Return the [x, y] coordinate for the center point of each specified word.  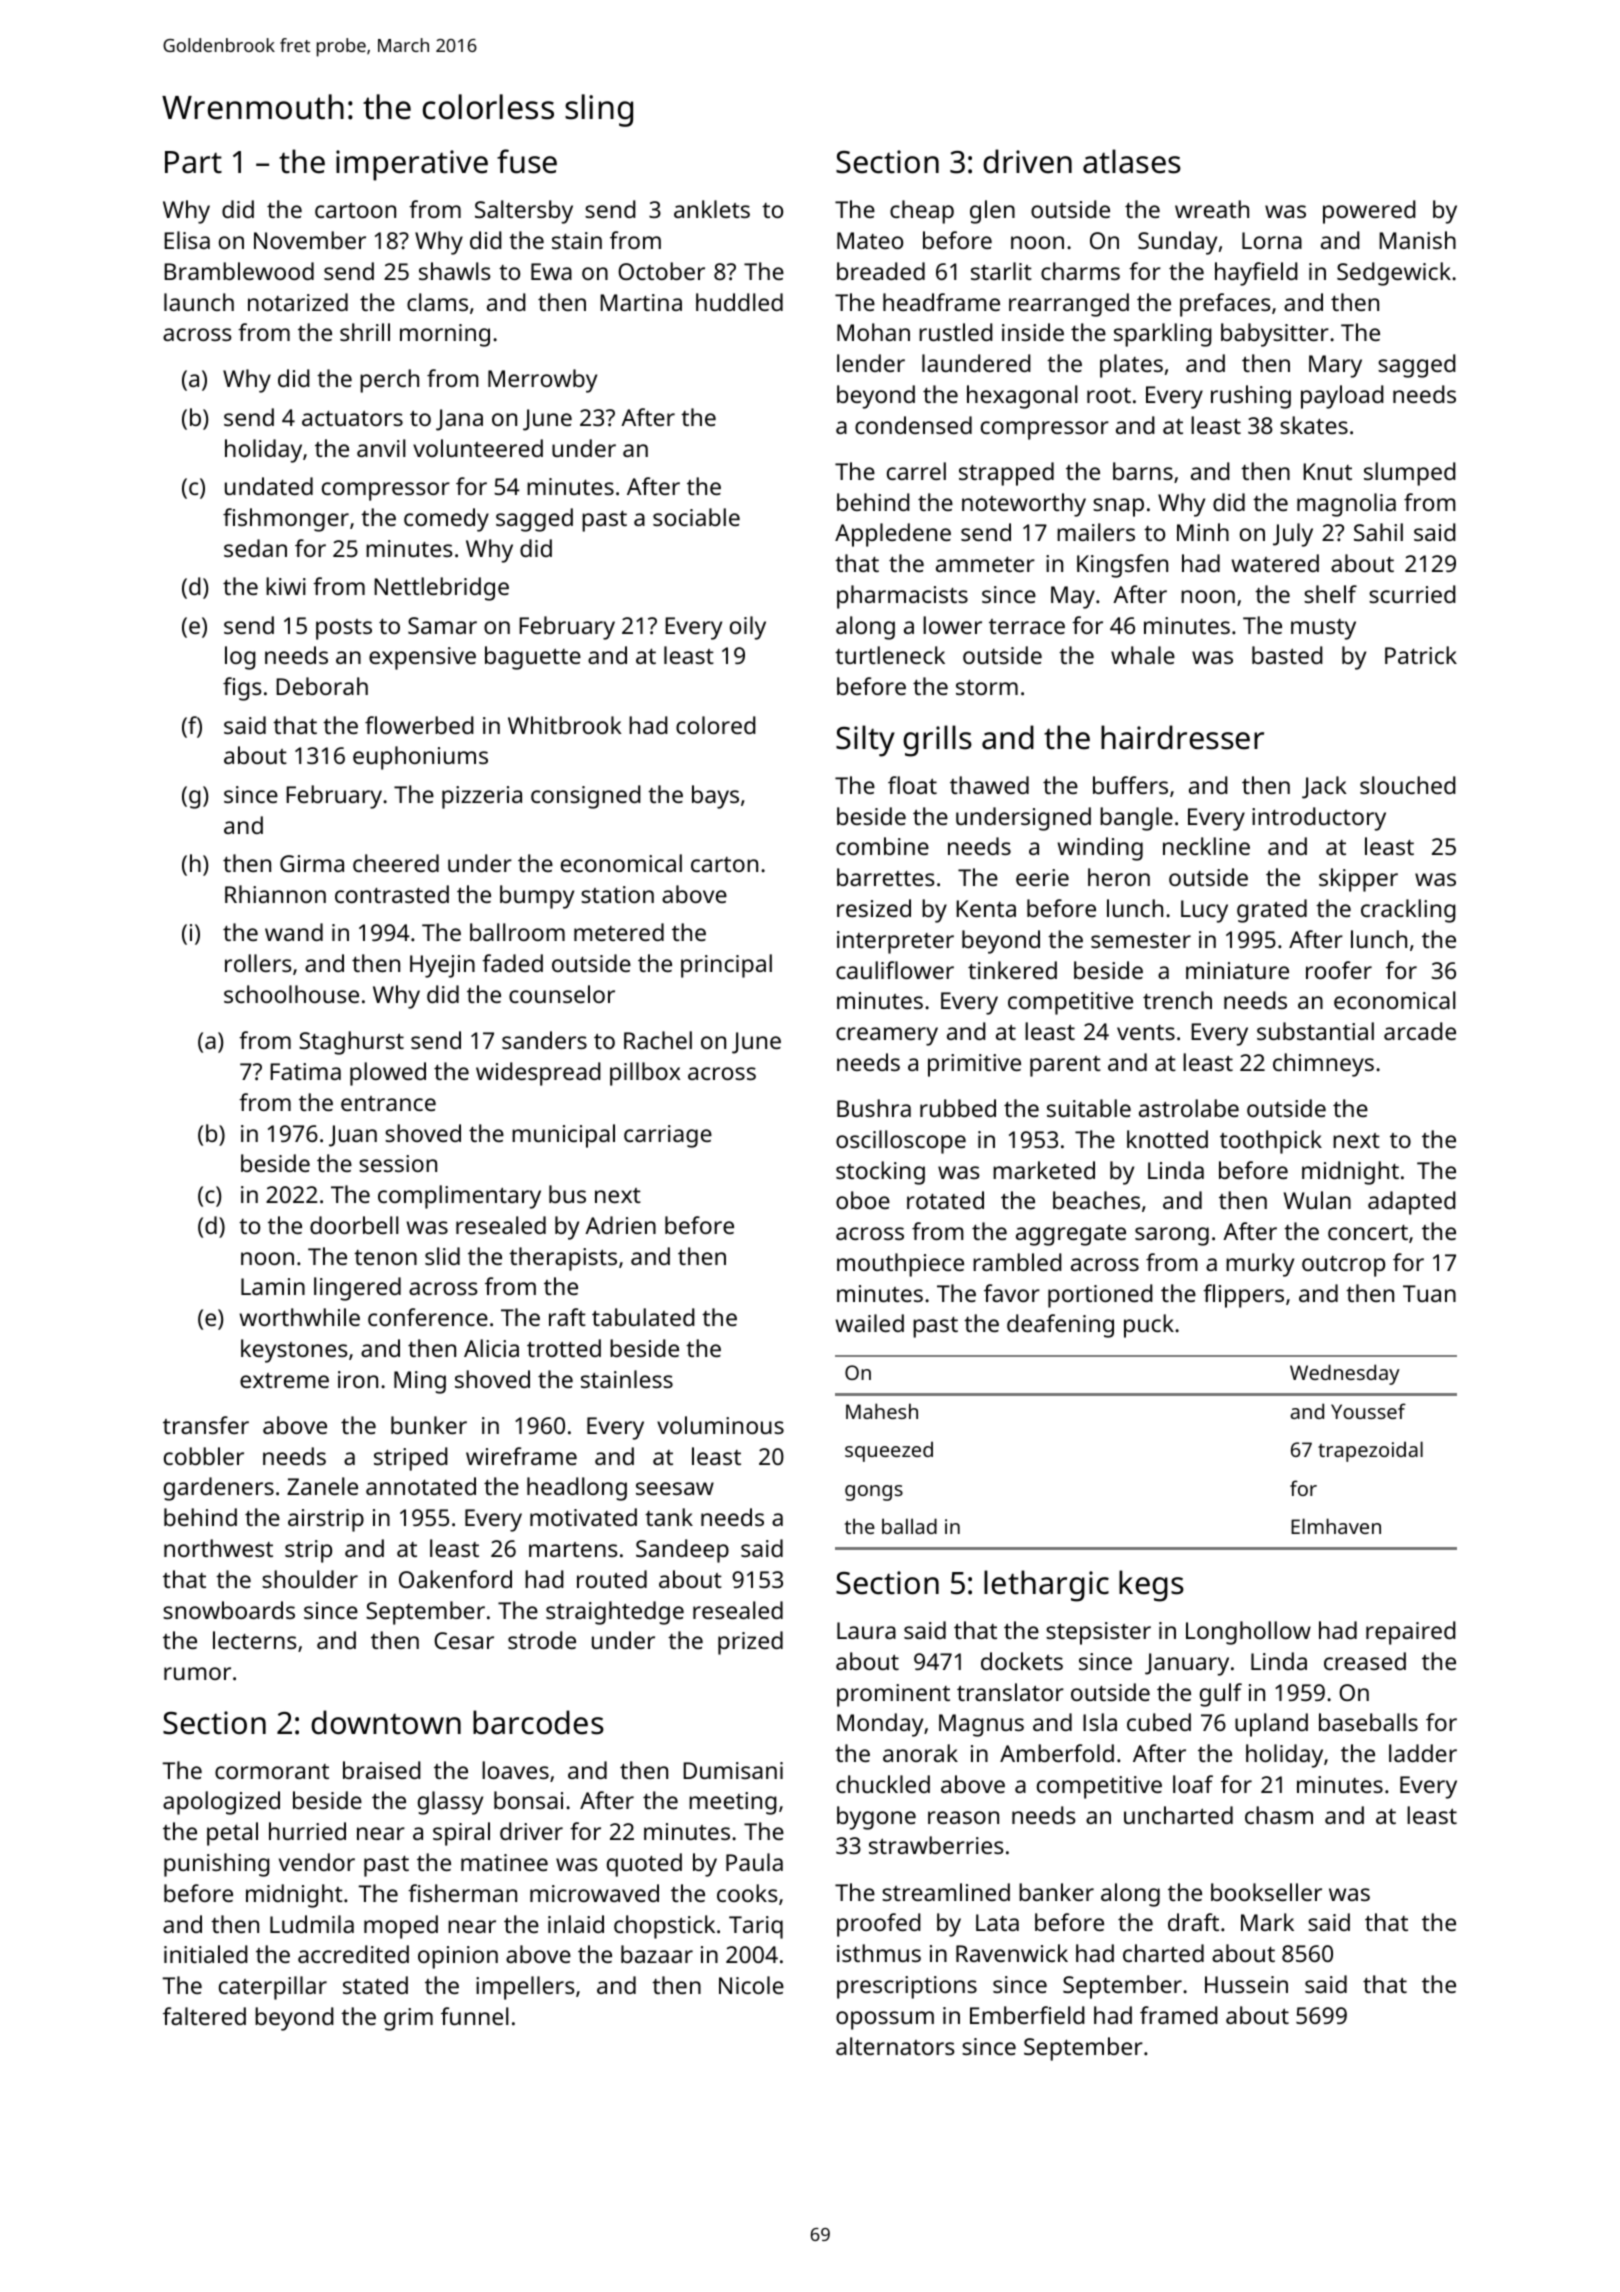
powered [1369, 212]
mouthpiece [900, 1265]
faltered [204, 2016]
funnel [475, 2016]
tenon [385, 1257]
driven [1027, 161]
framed [1179, 2015]
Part [193, 162]
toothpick [1271, 1142]
